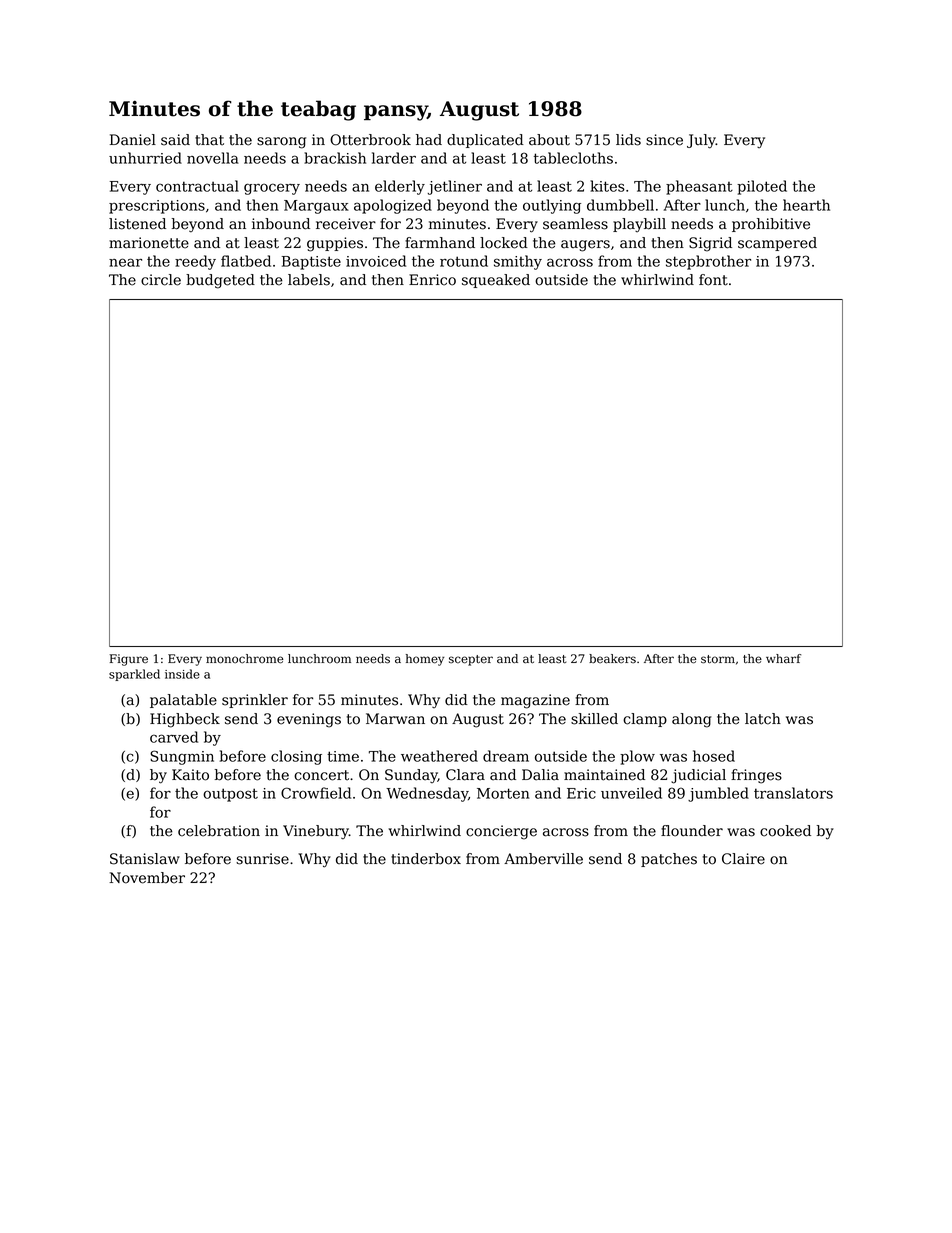 The height and width of the screenshot is (1233, 952). What do you see at coordinates (432, 280) in the screenshot?
I see `Enrico` at bounding box center [432, 280].
